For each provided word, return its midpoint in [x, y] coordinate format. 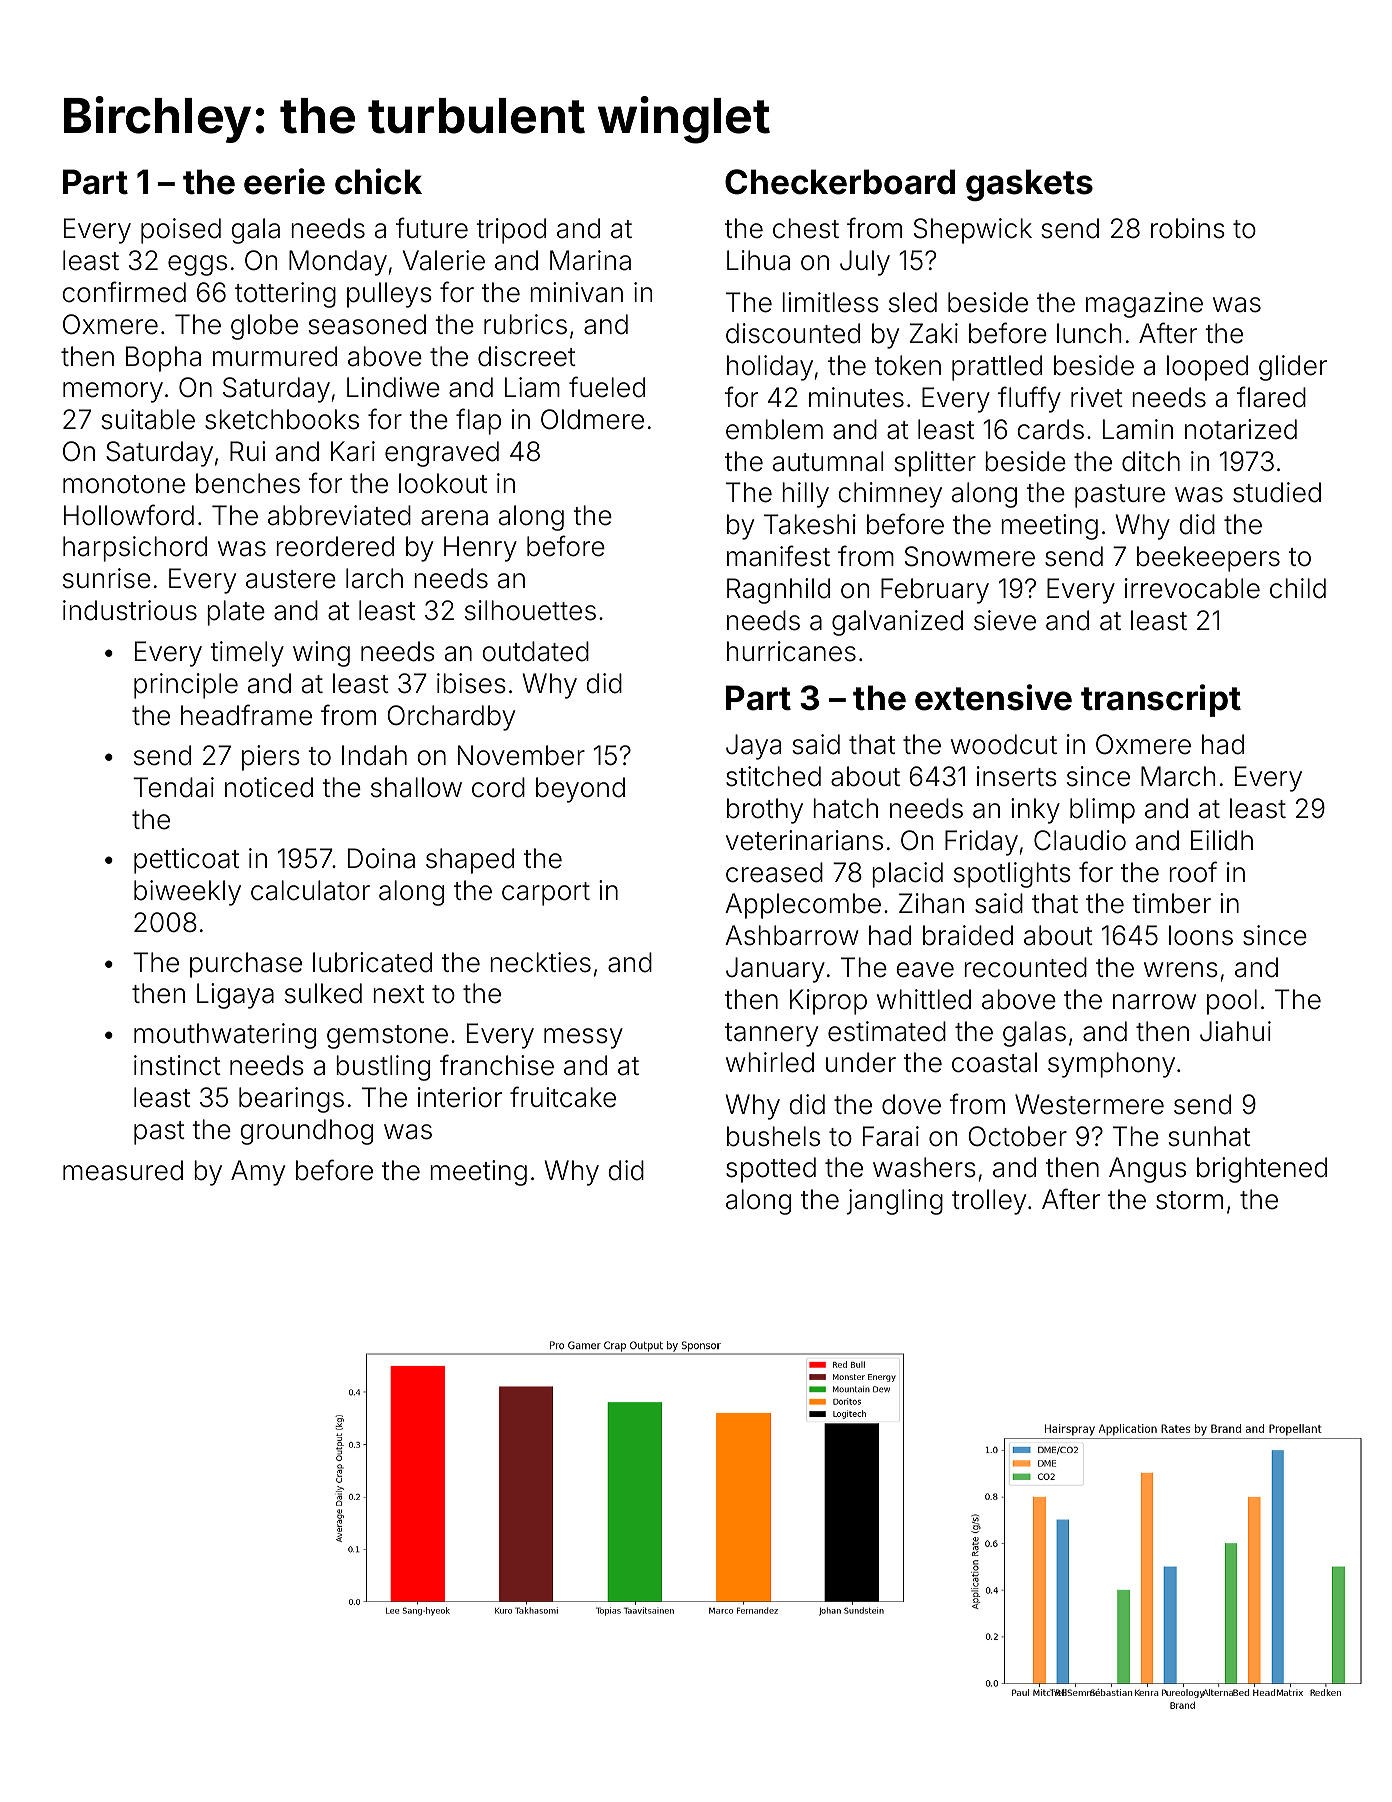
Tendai [173, 787]
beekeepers [1208, 559]
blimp [1102, 811]
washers [924, 1167]
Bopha [163, 359]
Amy [258, 1173]
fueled [607, 387]
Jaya [753, 747]
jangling [895, 1202]
